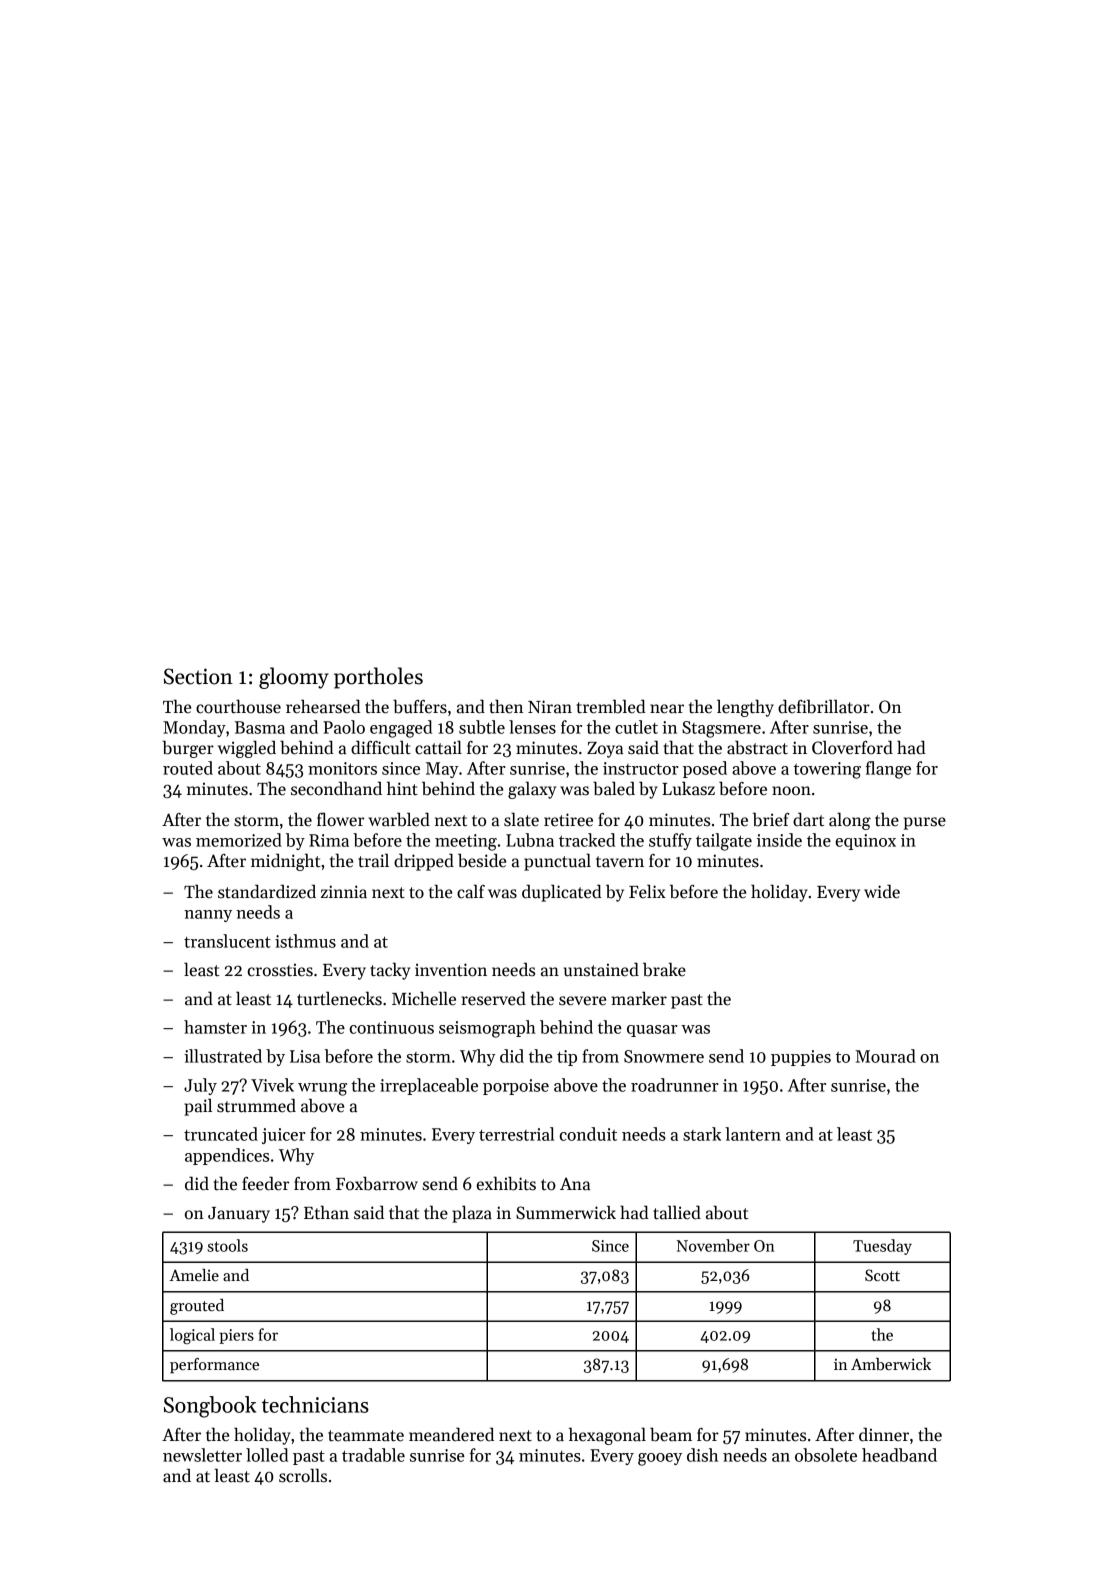  Describe the element at coordinates (705, 769) in the screenshot. I see `posed` at that location.
